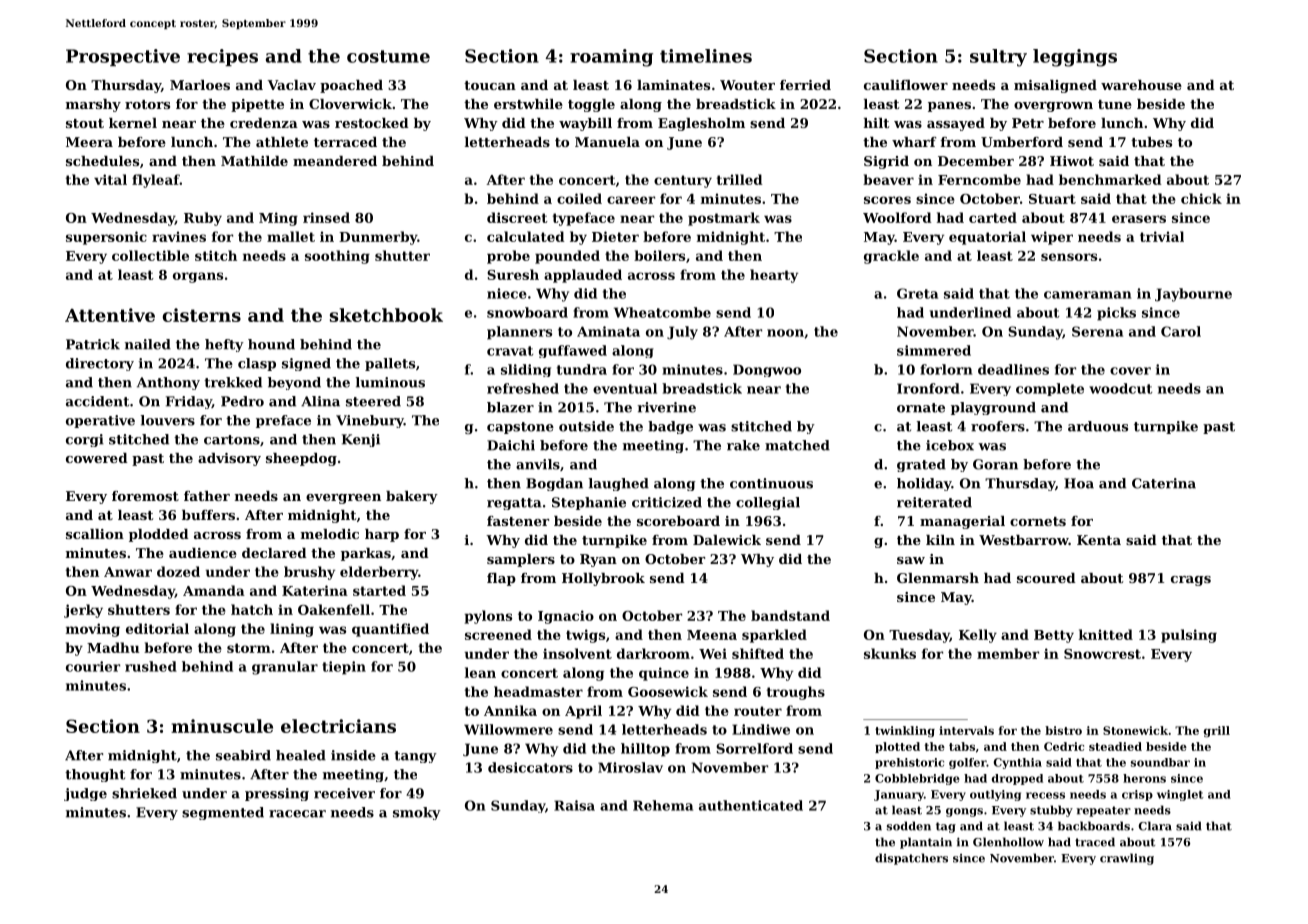 The height and width of the page is (924, 1308). Describe the element at coordinates (1120, 388) in the page. I see `woodcut` at that location.
